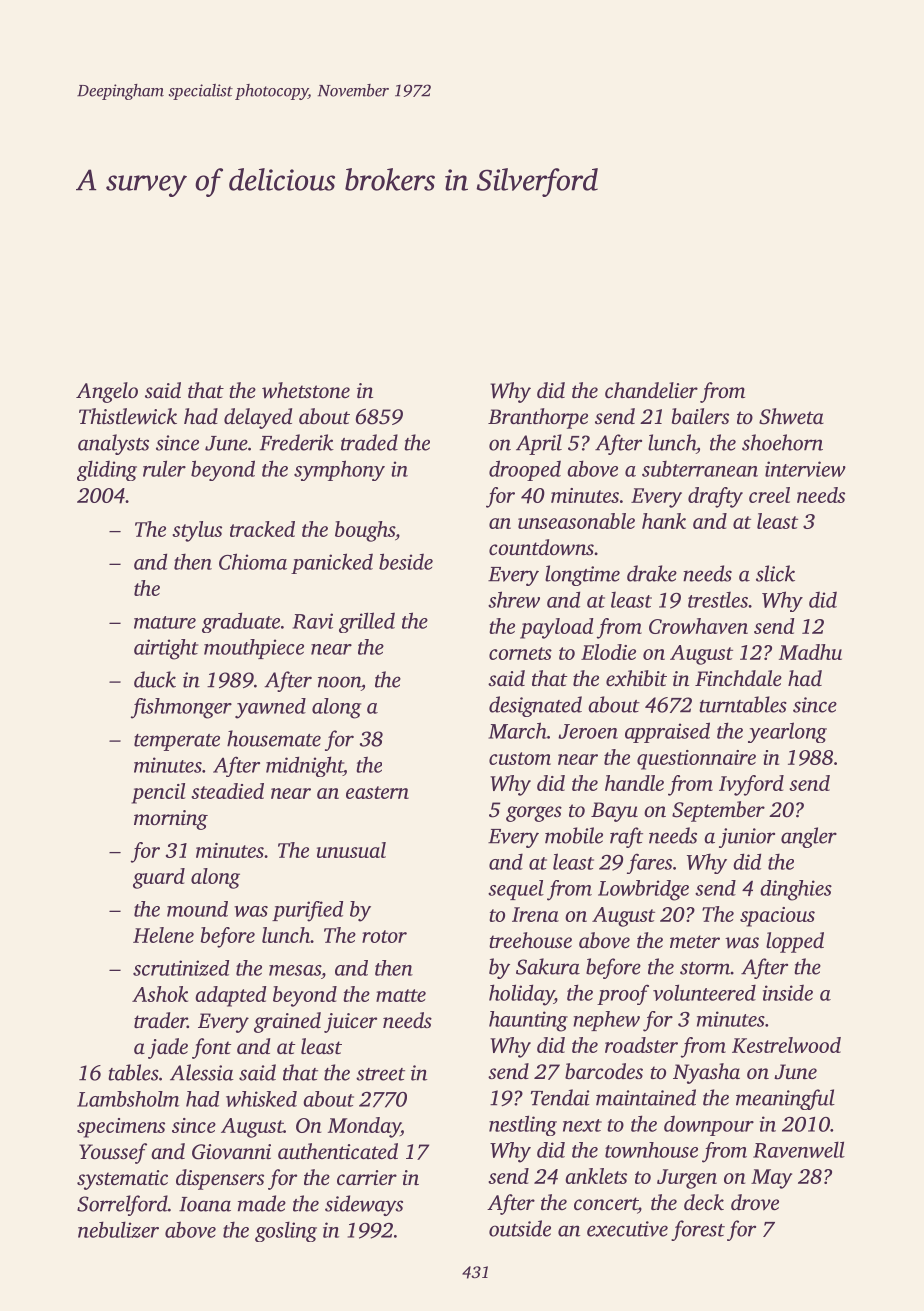 The height and width of the screenshot is (1311, 924). I want to click on outside, so click(520, 1228).
